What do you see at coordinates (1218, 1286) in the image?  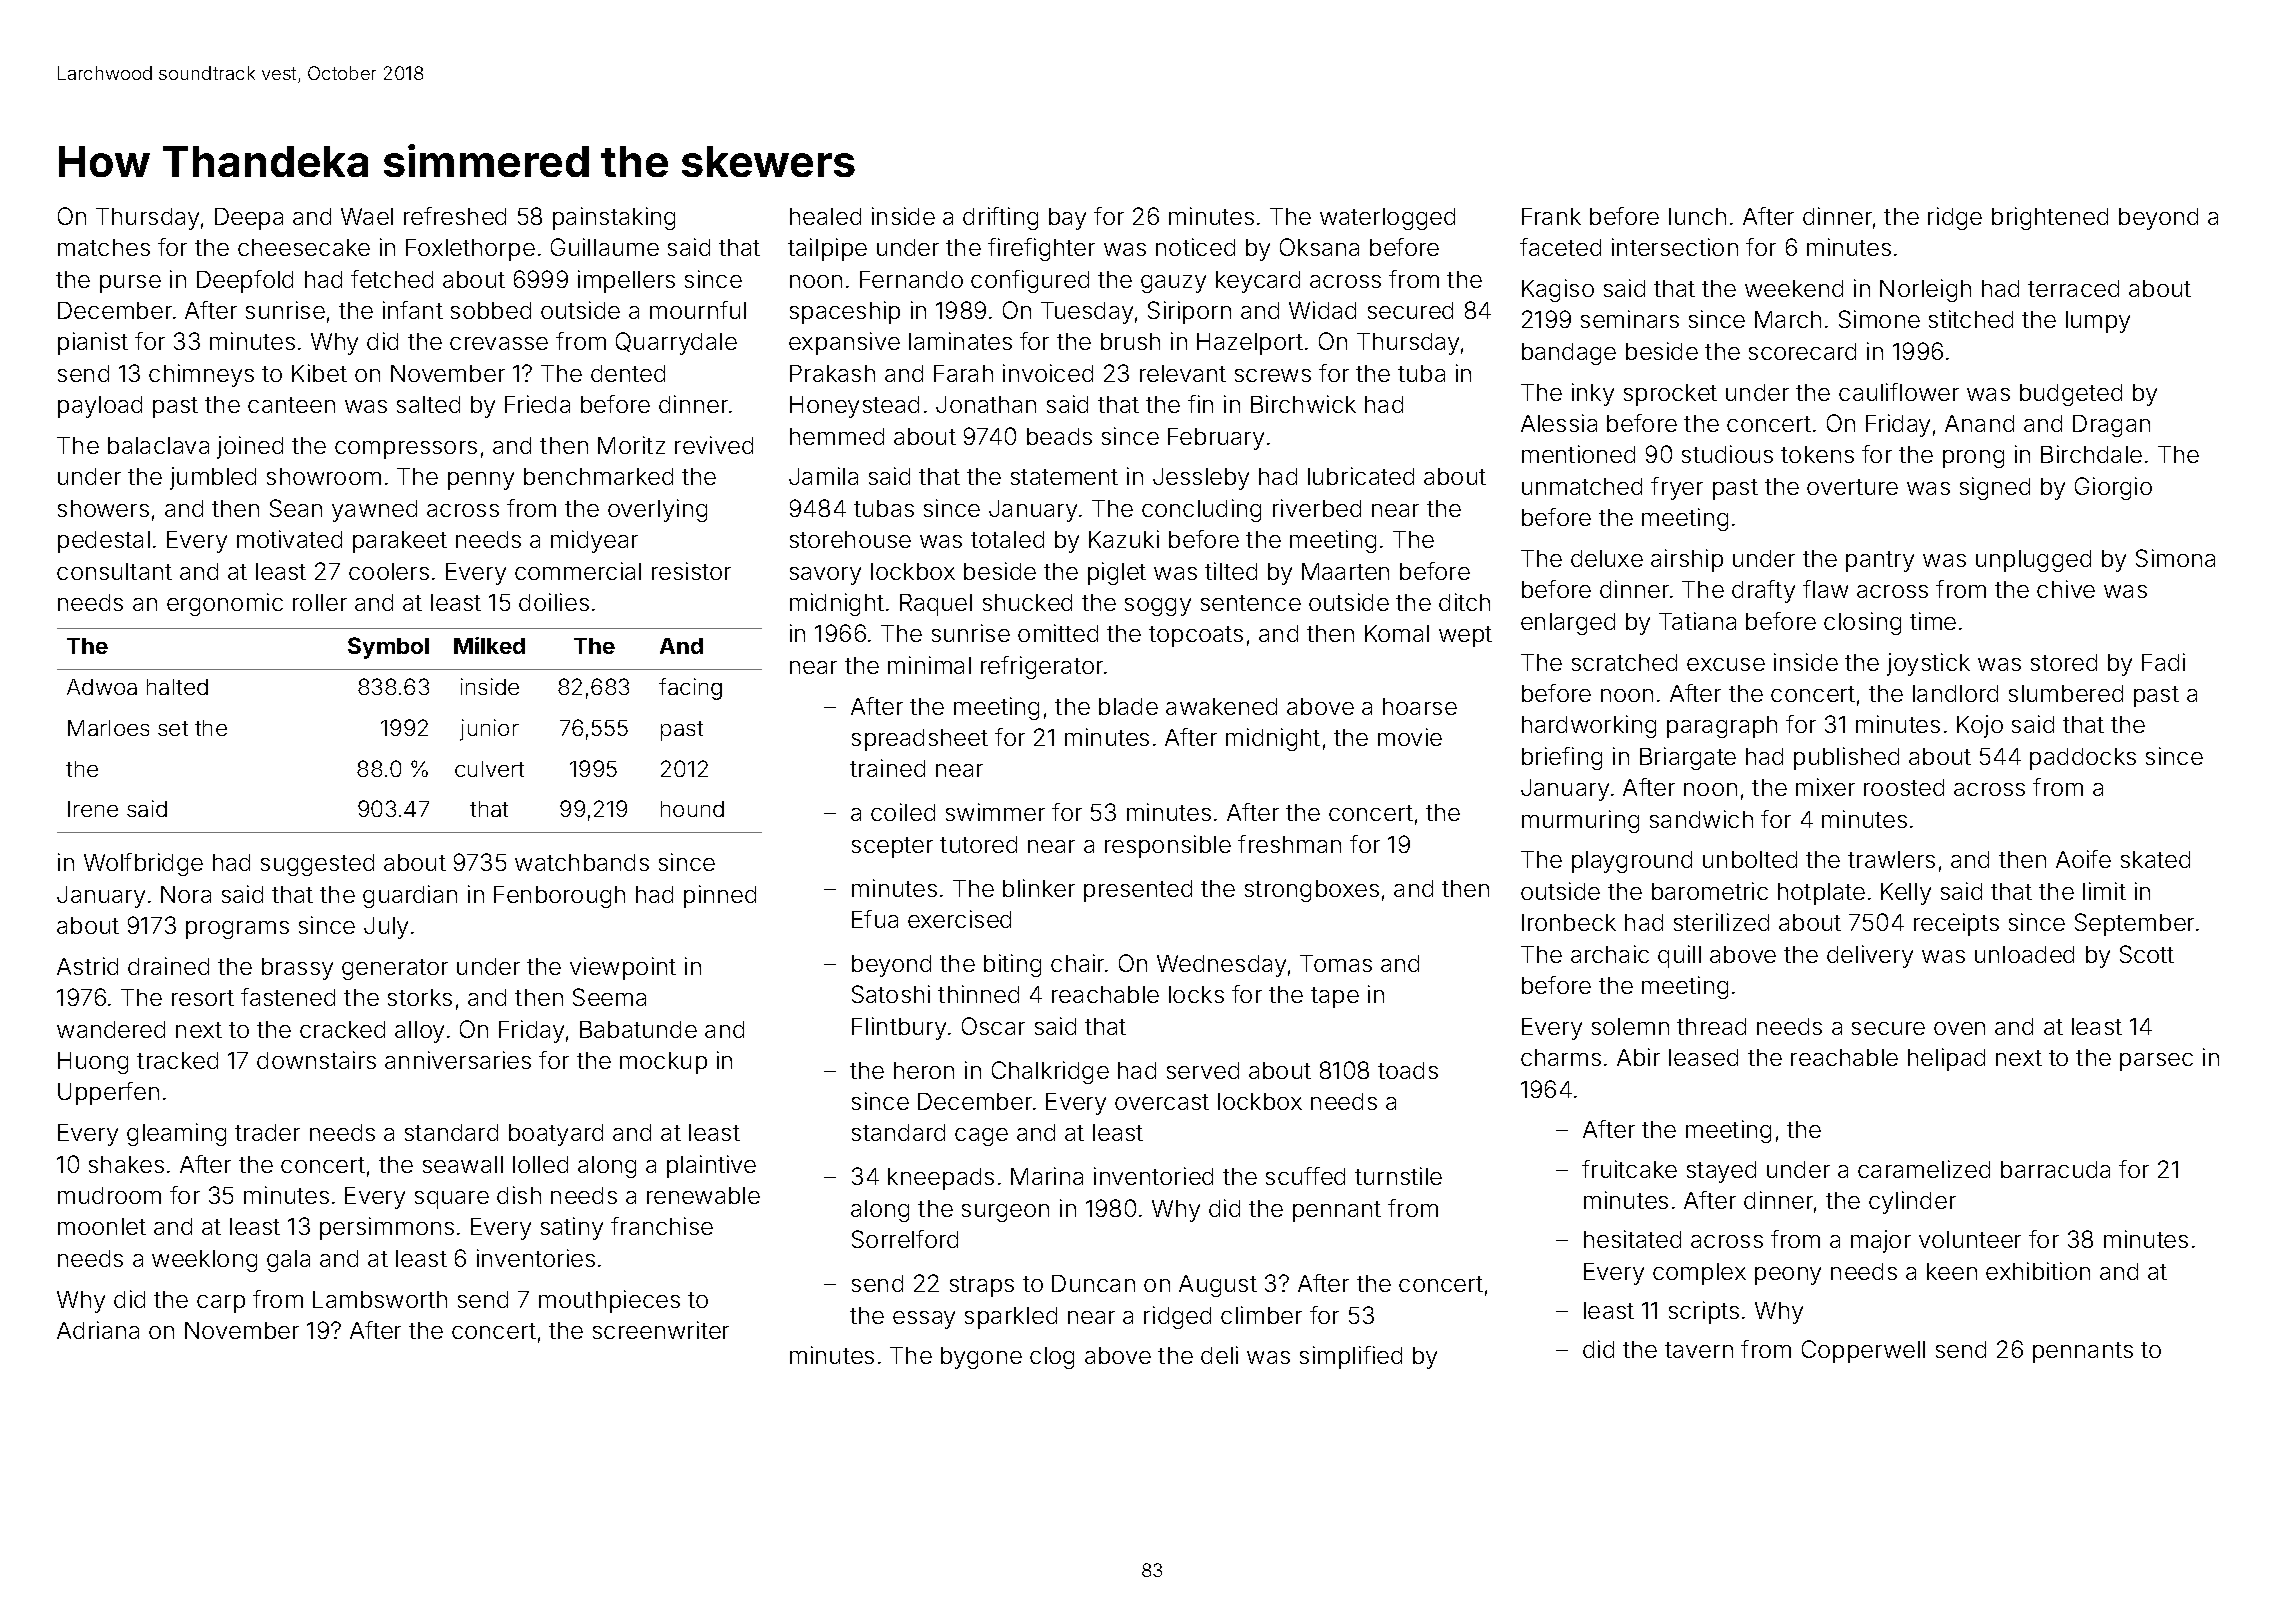 I see `August` at bounding box center [1218, 1286].
